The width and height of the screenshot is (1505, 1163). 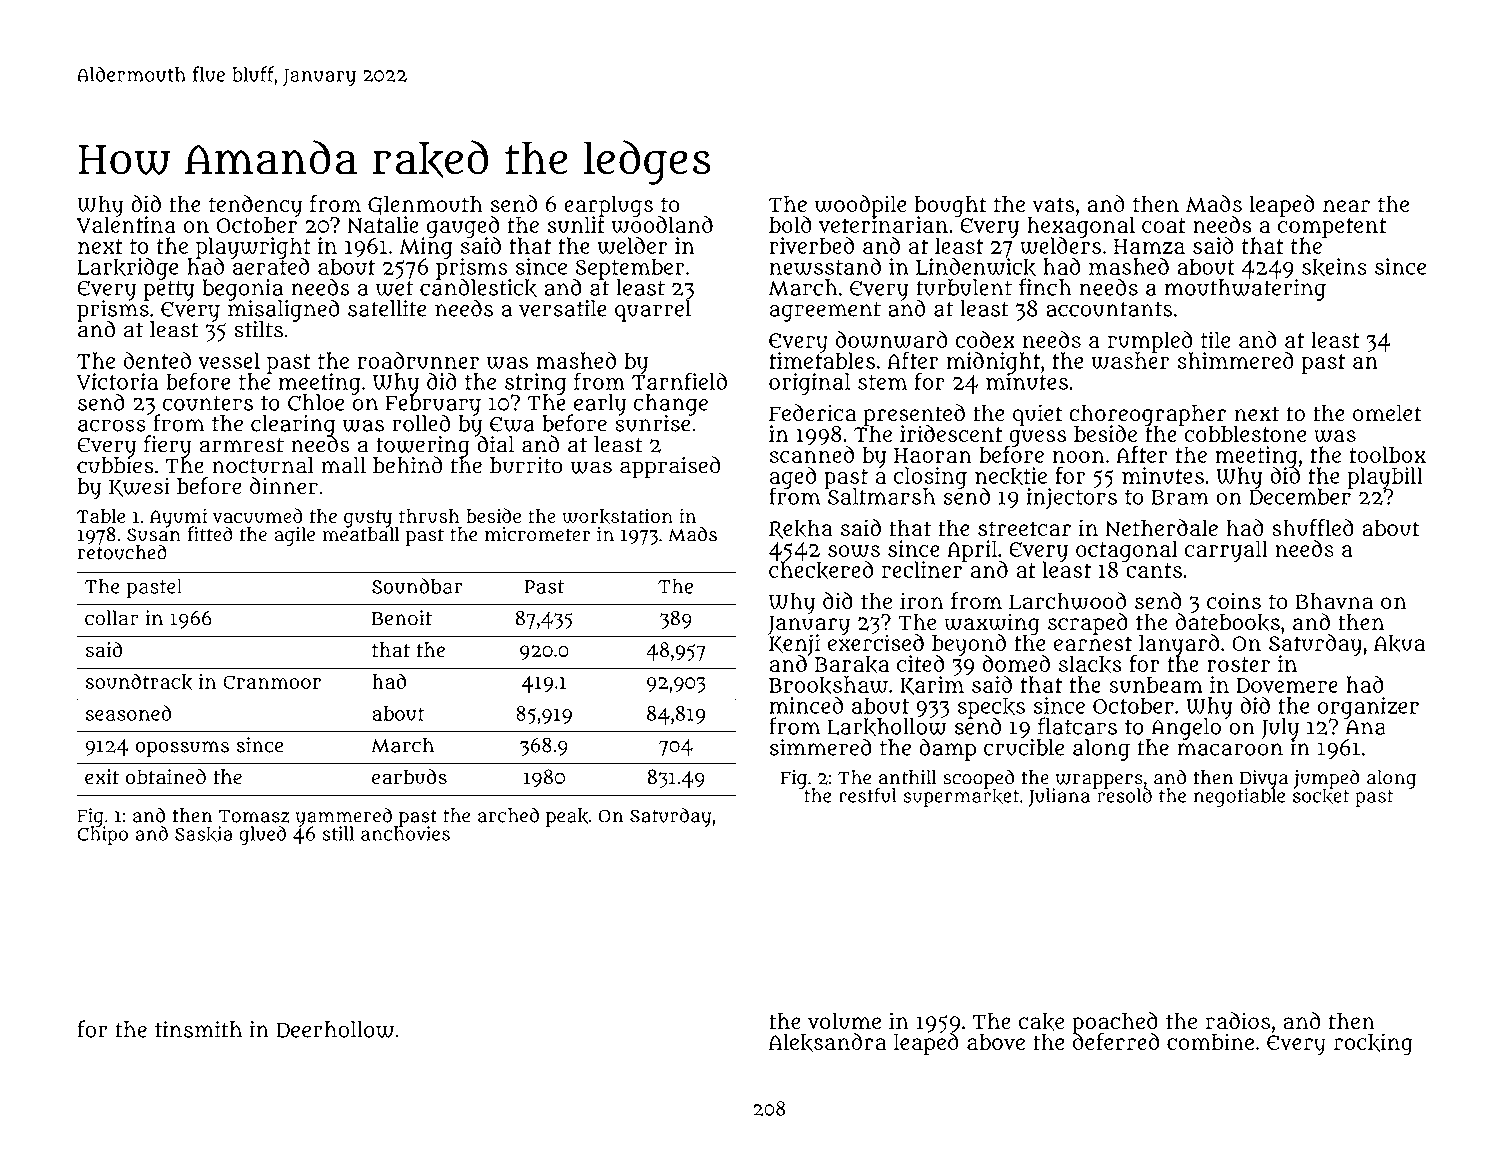 I want to click on choreographer, so click(x=1147, y=415).
